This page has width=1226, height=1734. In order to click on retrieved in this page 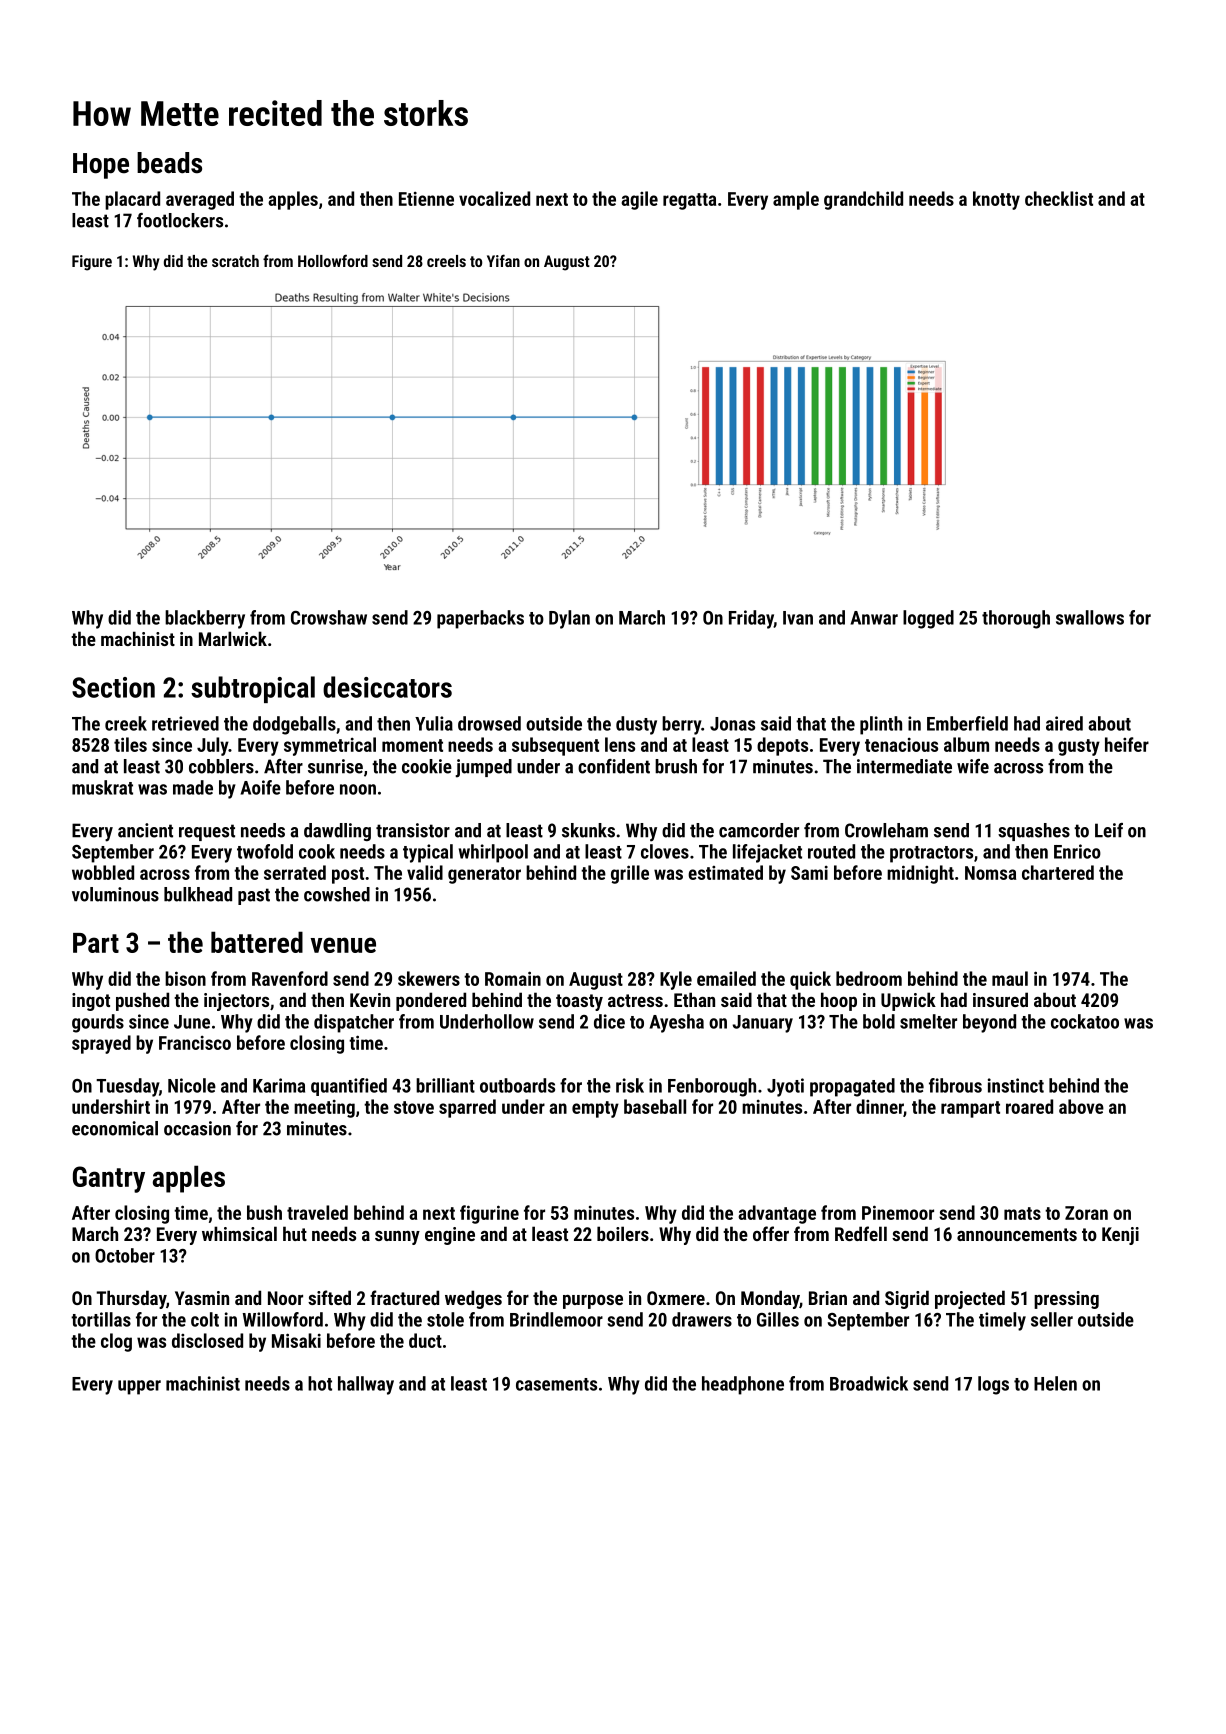, I will do `click(185, 723)`.
